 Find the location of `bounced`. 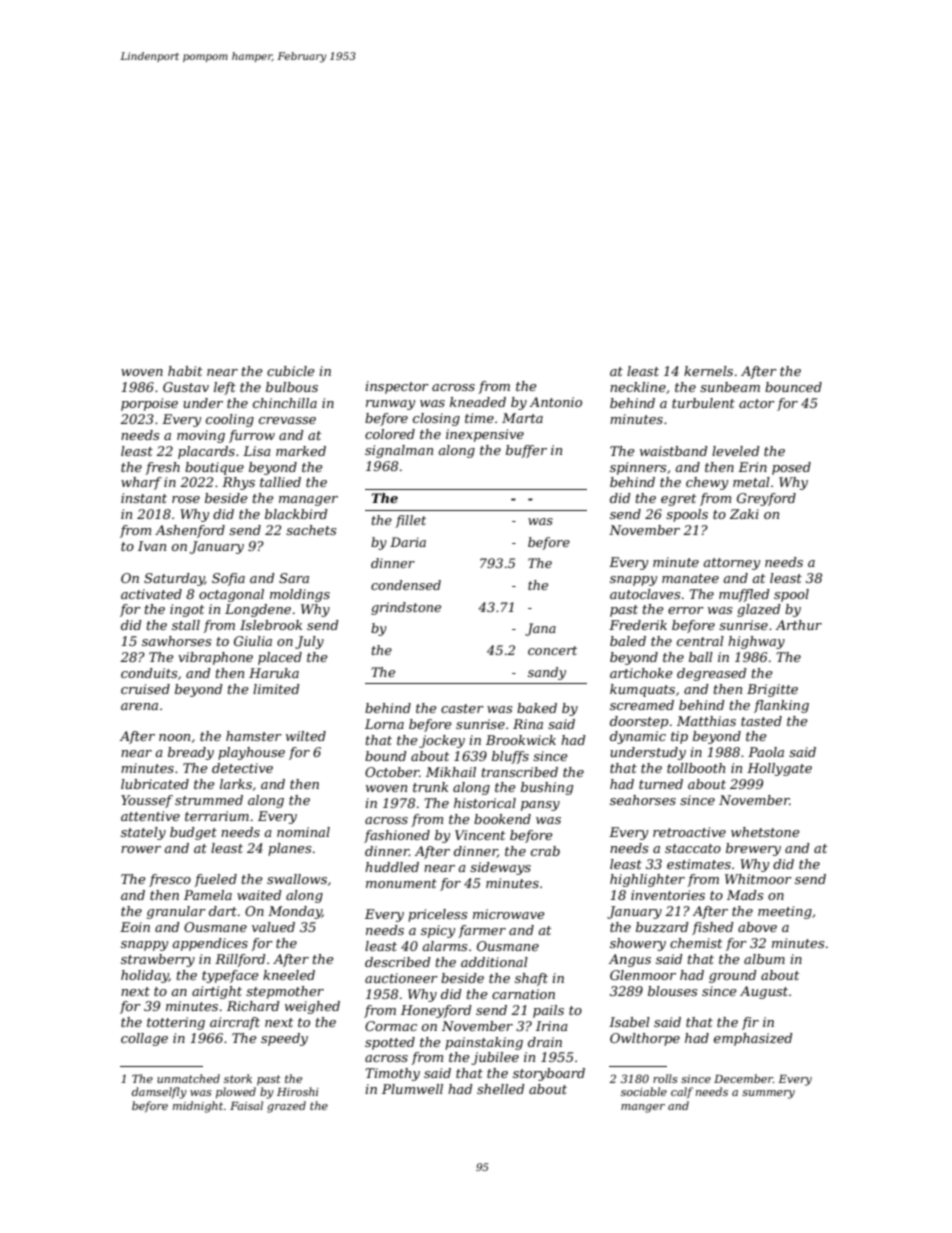

bounced is located at coordinates (793, 387).
